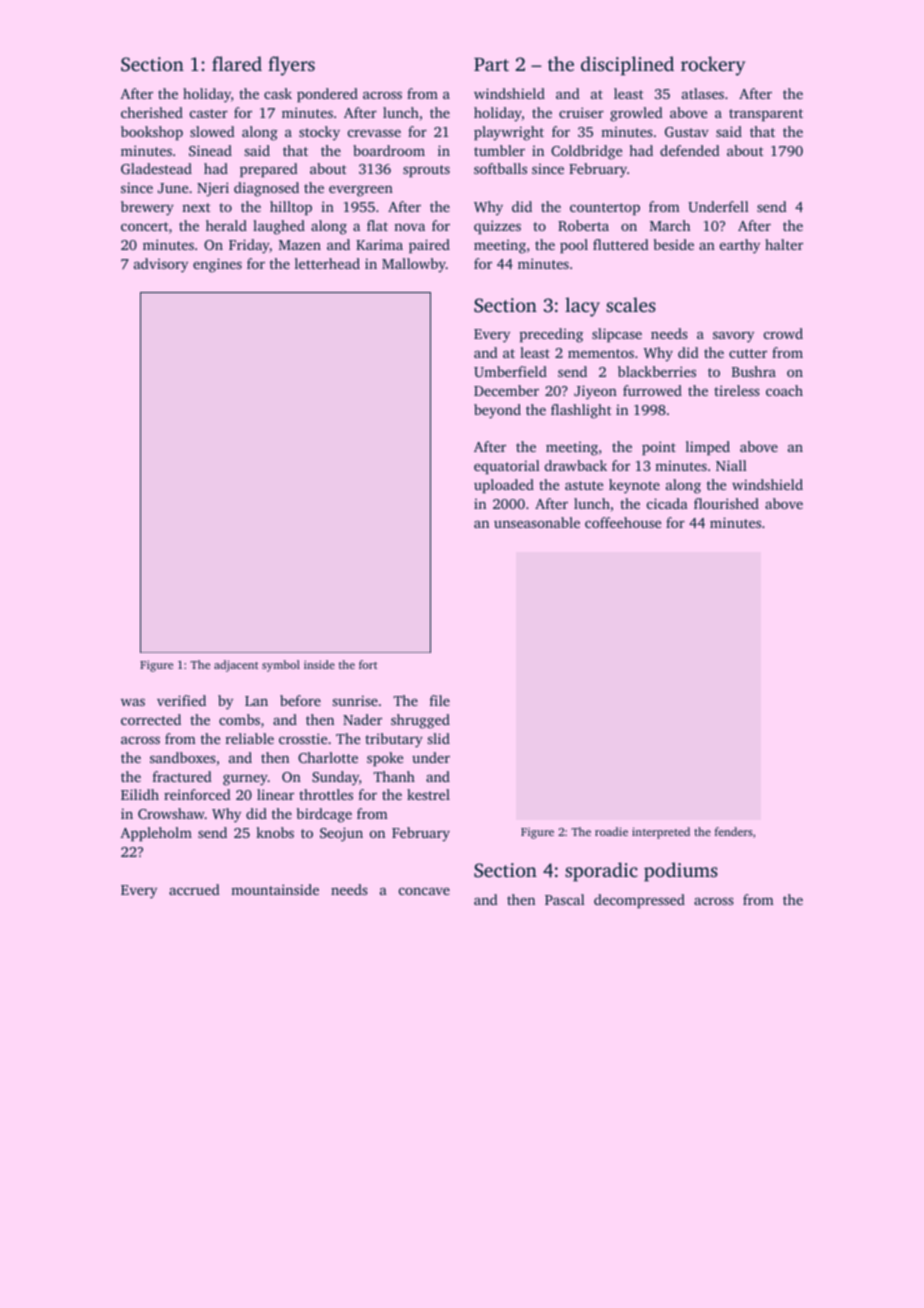  What do you see at coordinates (236, 666) in the image?
I see `adjacent` at bounding box center [236, 666].
